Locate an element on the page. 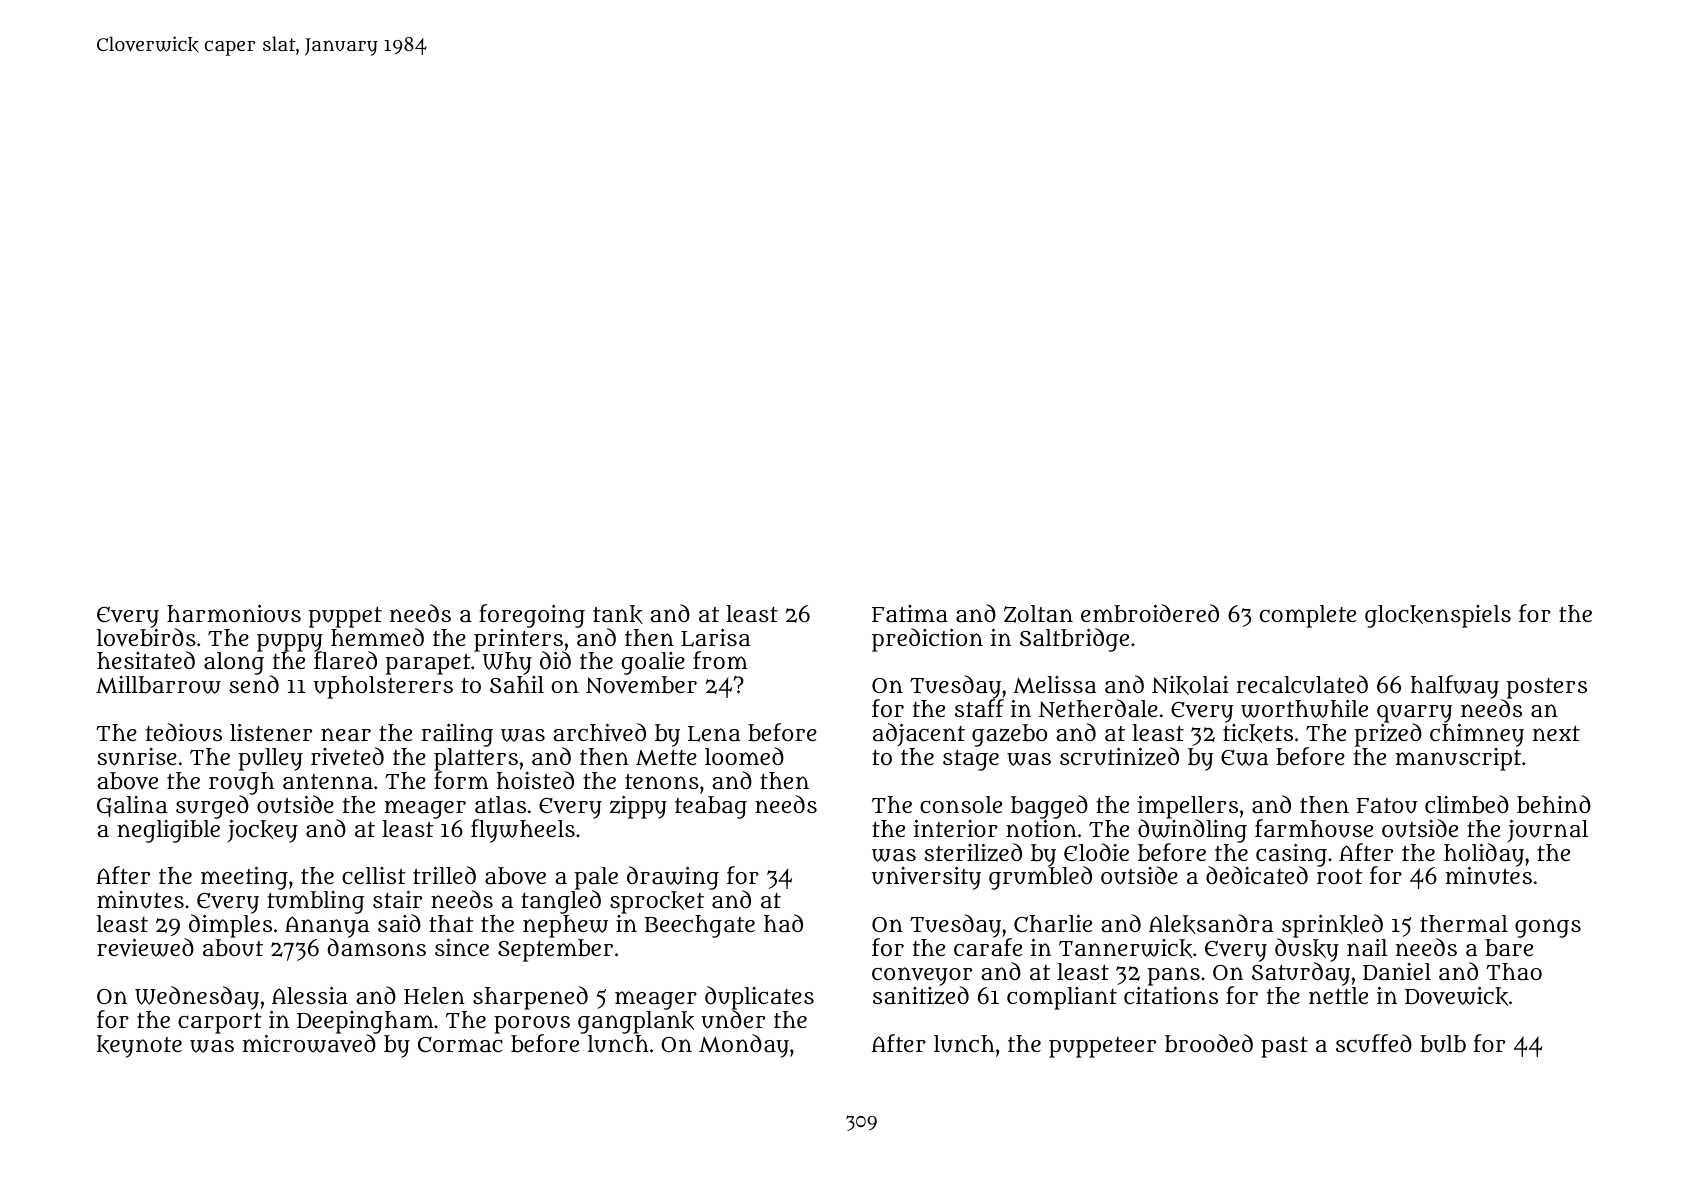 The height and width of the page is (1195, 1691). keynote is located at coordinates (139, 1046).
